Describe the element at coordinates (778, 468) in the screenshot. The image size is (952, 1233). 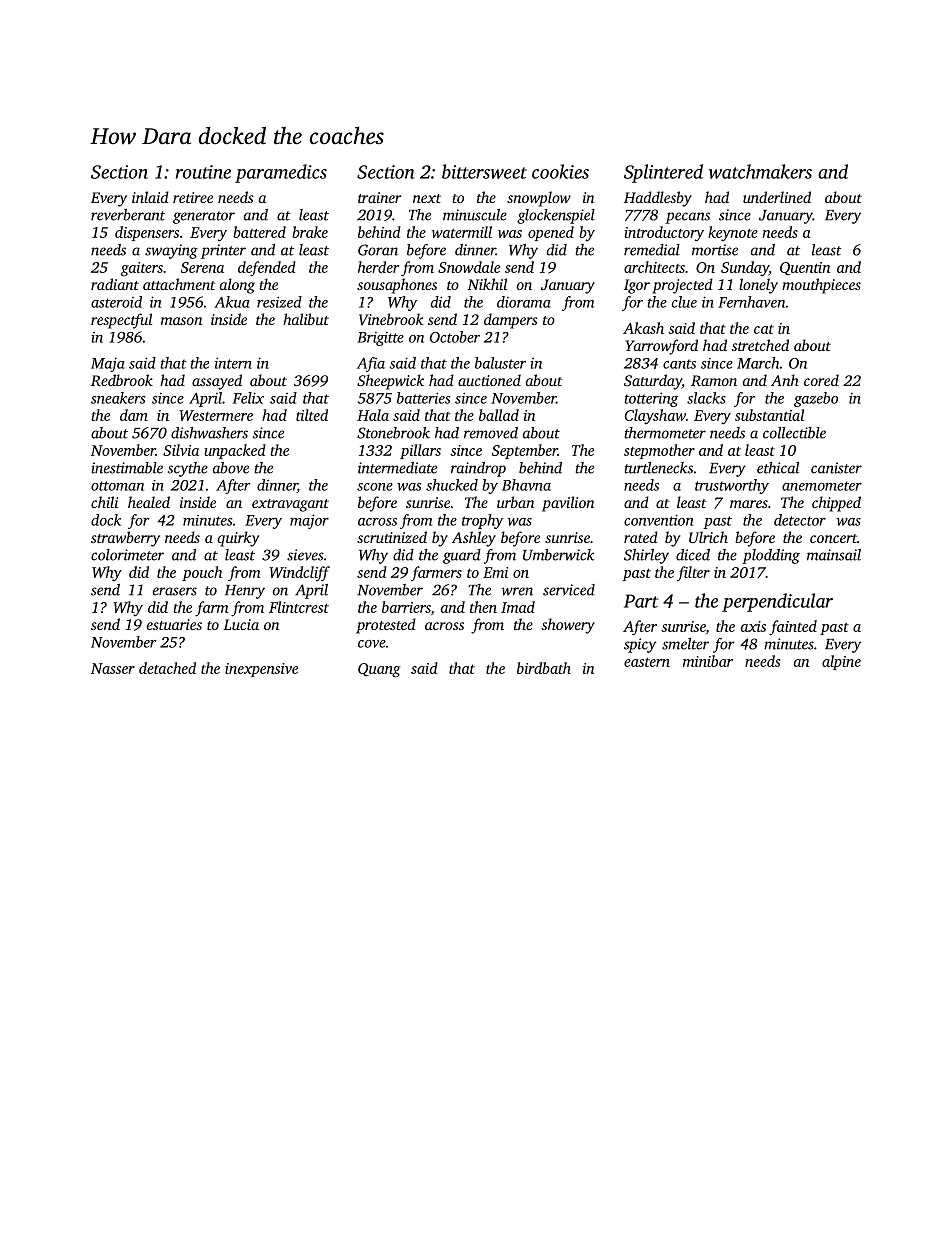
I see `ethical` at that location.
